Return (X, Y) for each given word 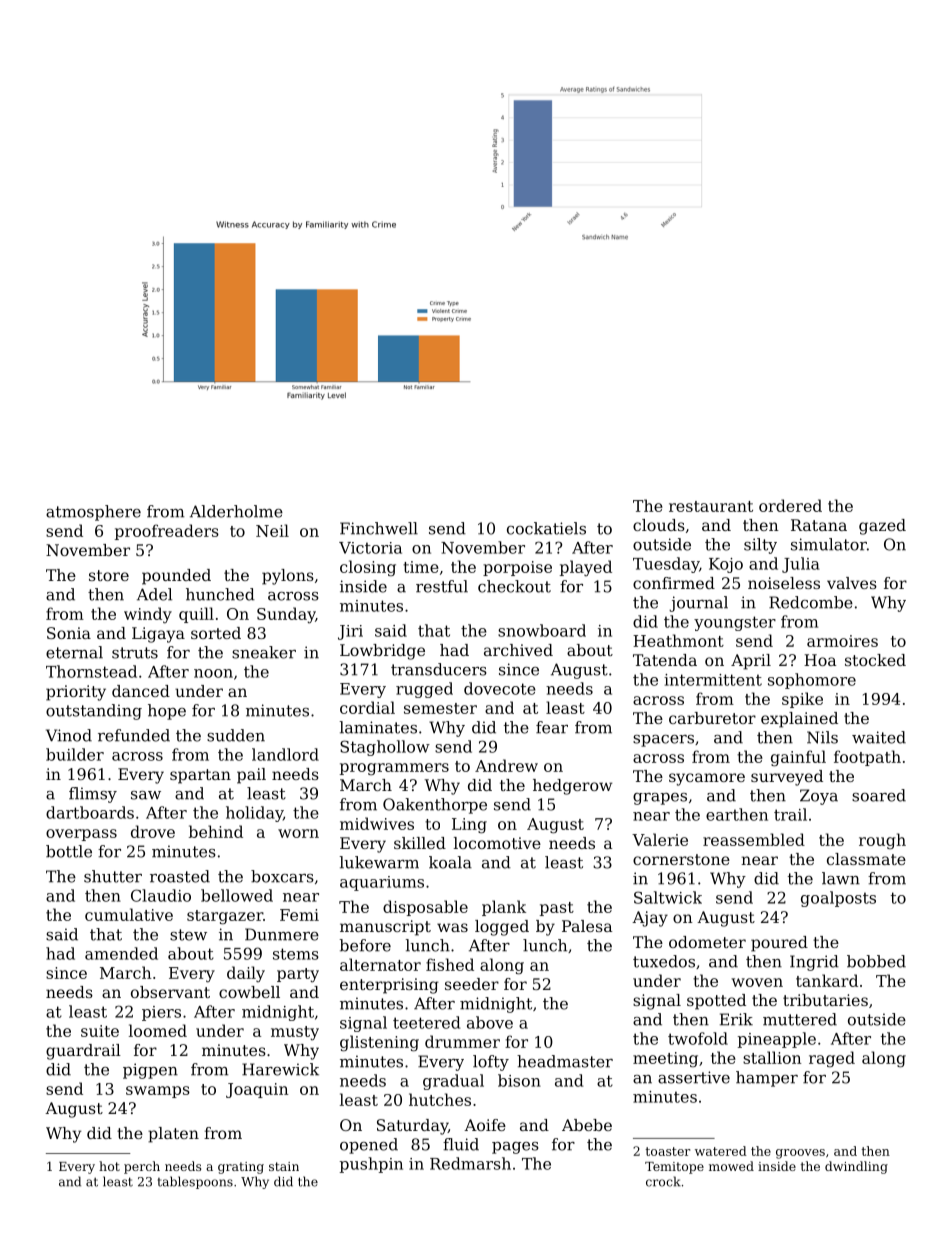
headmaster (565, 1061)
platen (173, 1135)
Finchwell (379, 528)
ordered (790, 505)
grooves (800, 1154)
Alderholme (236, 511)
